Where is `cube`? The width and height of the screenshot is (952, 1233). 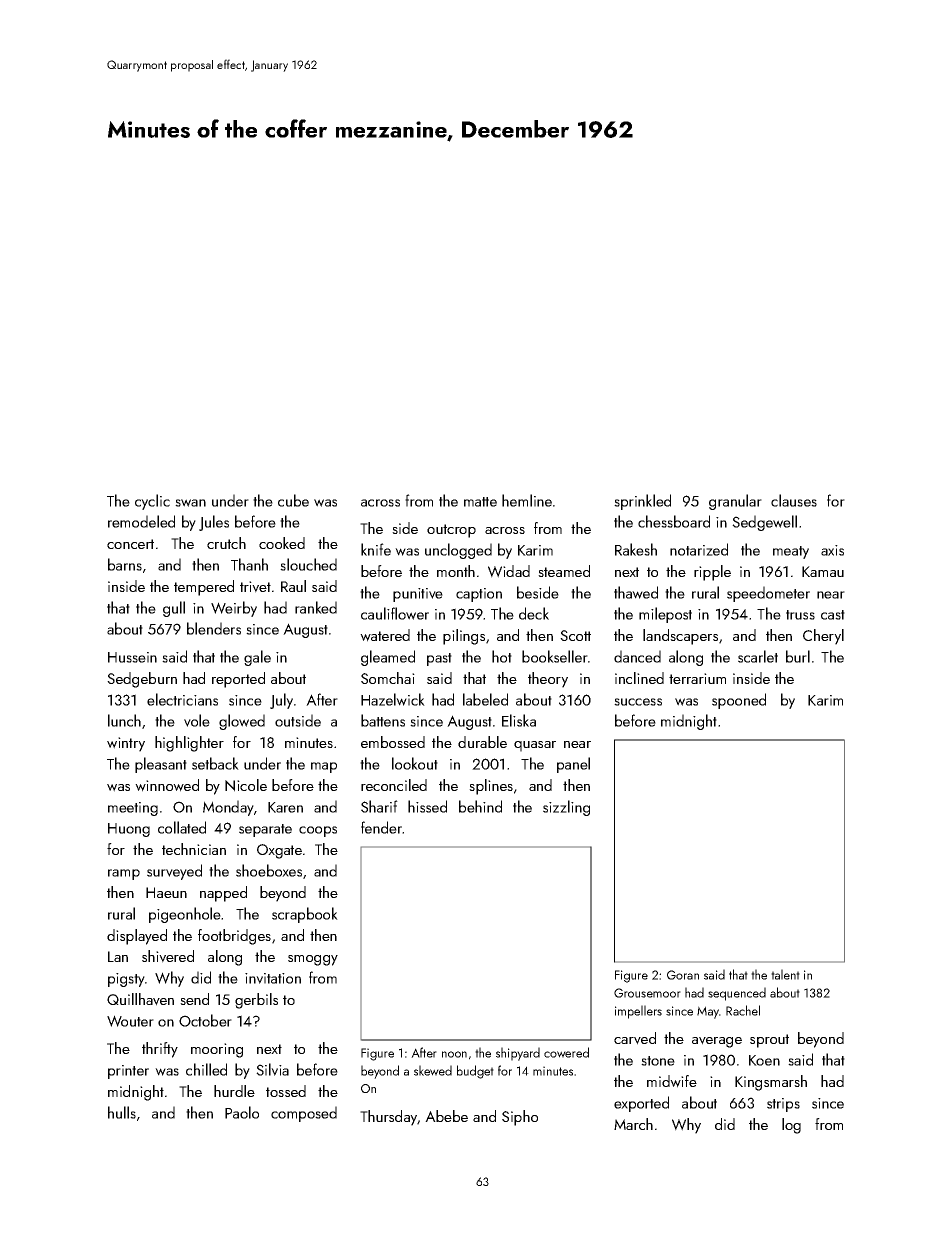
cube is located at coordinates (293, 500).
